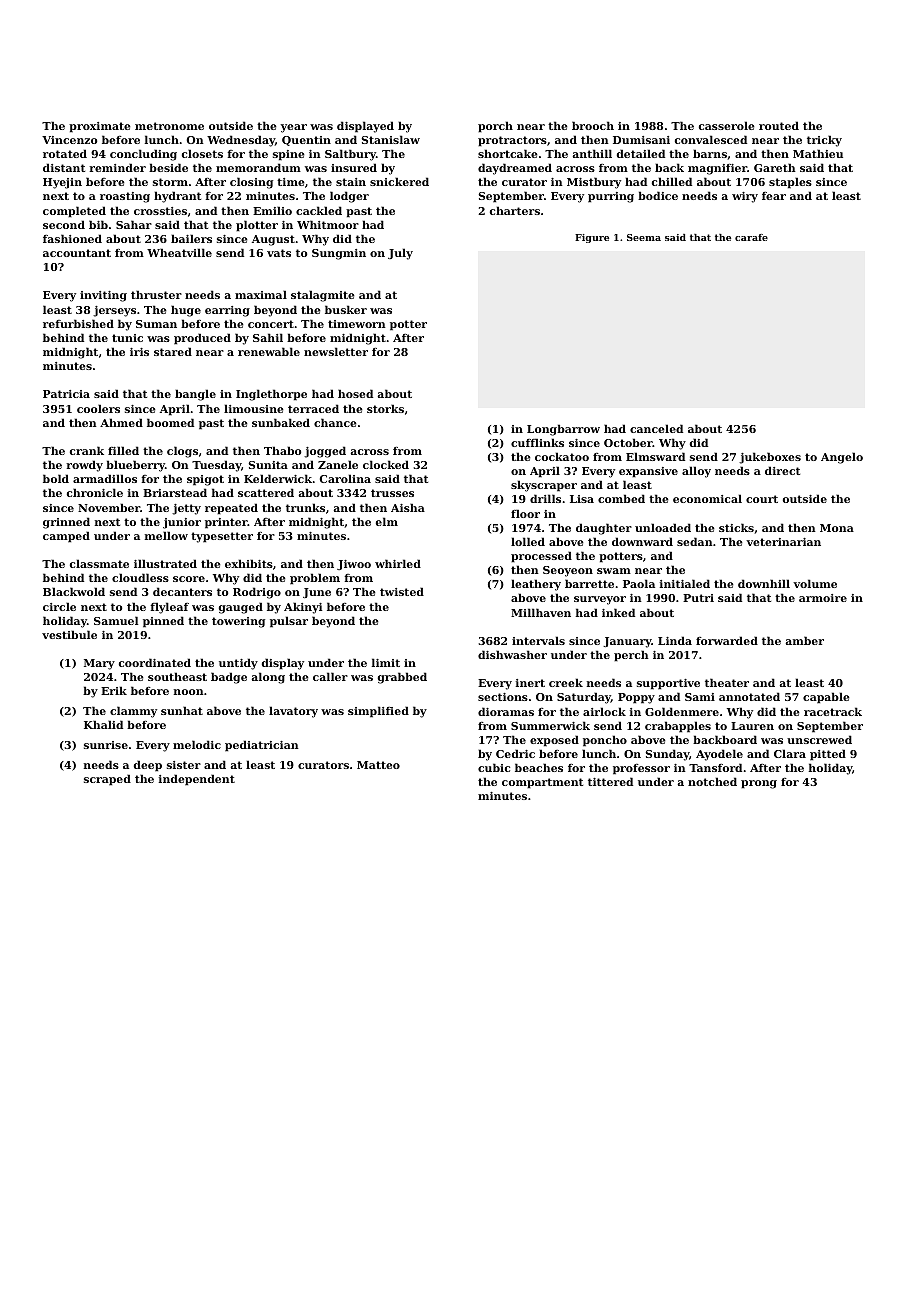 The height and width of the page is (1316, 908). What do you see at coordinates (530, 683) in the page?
I see `inert` at bounding box center [530, 683].
